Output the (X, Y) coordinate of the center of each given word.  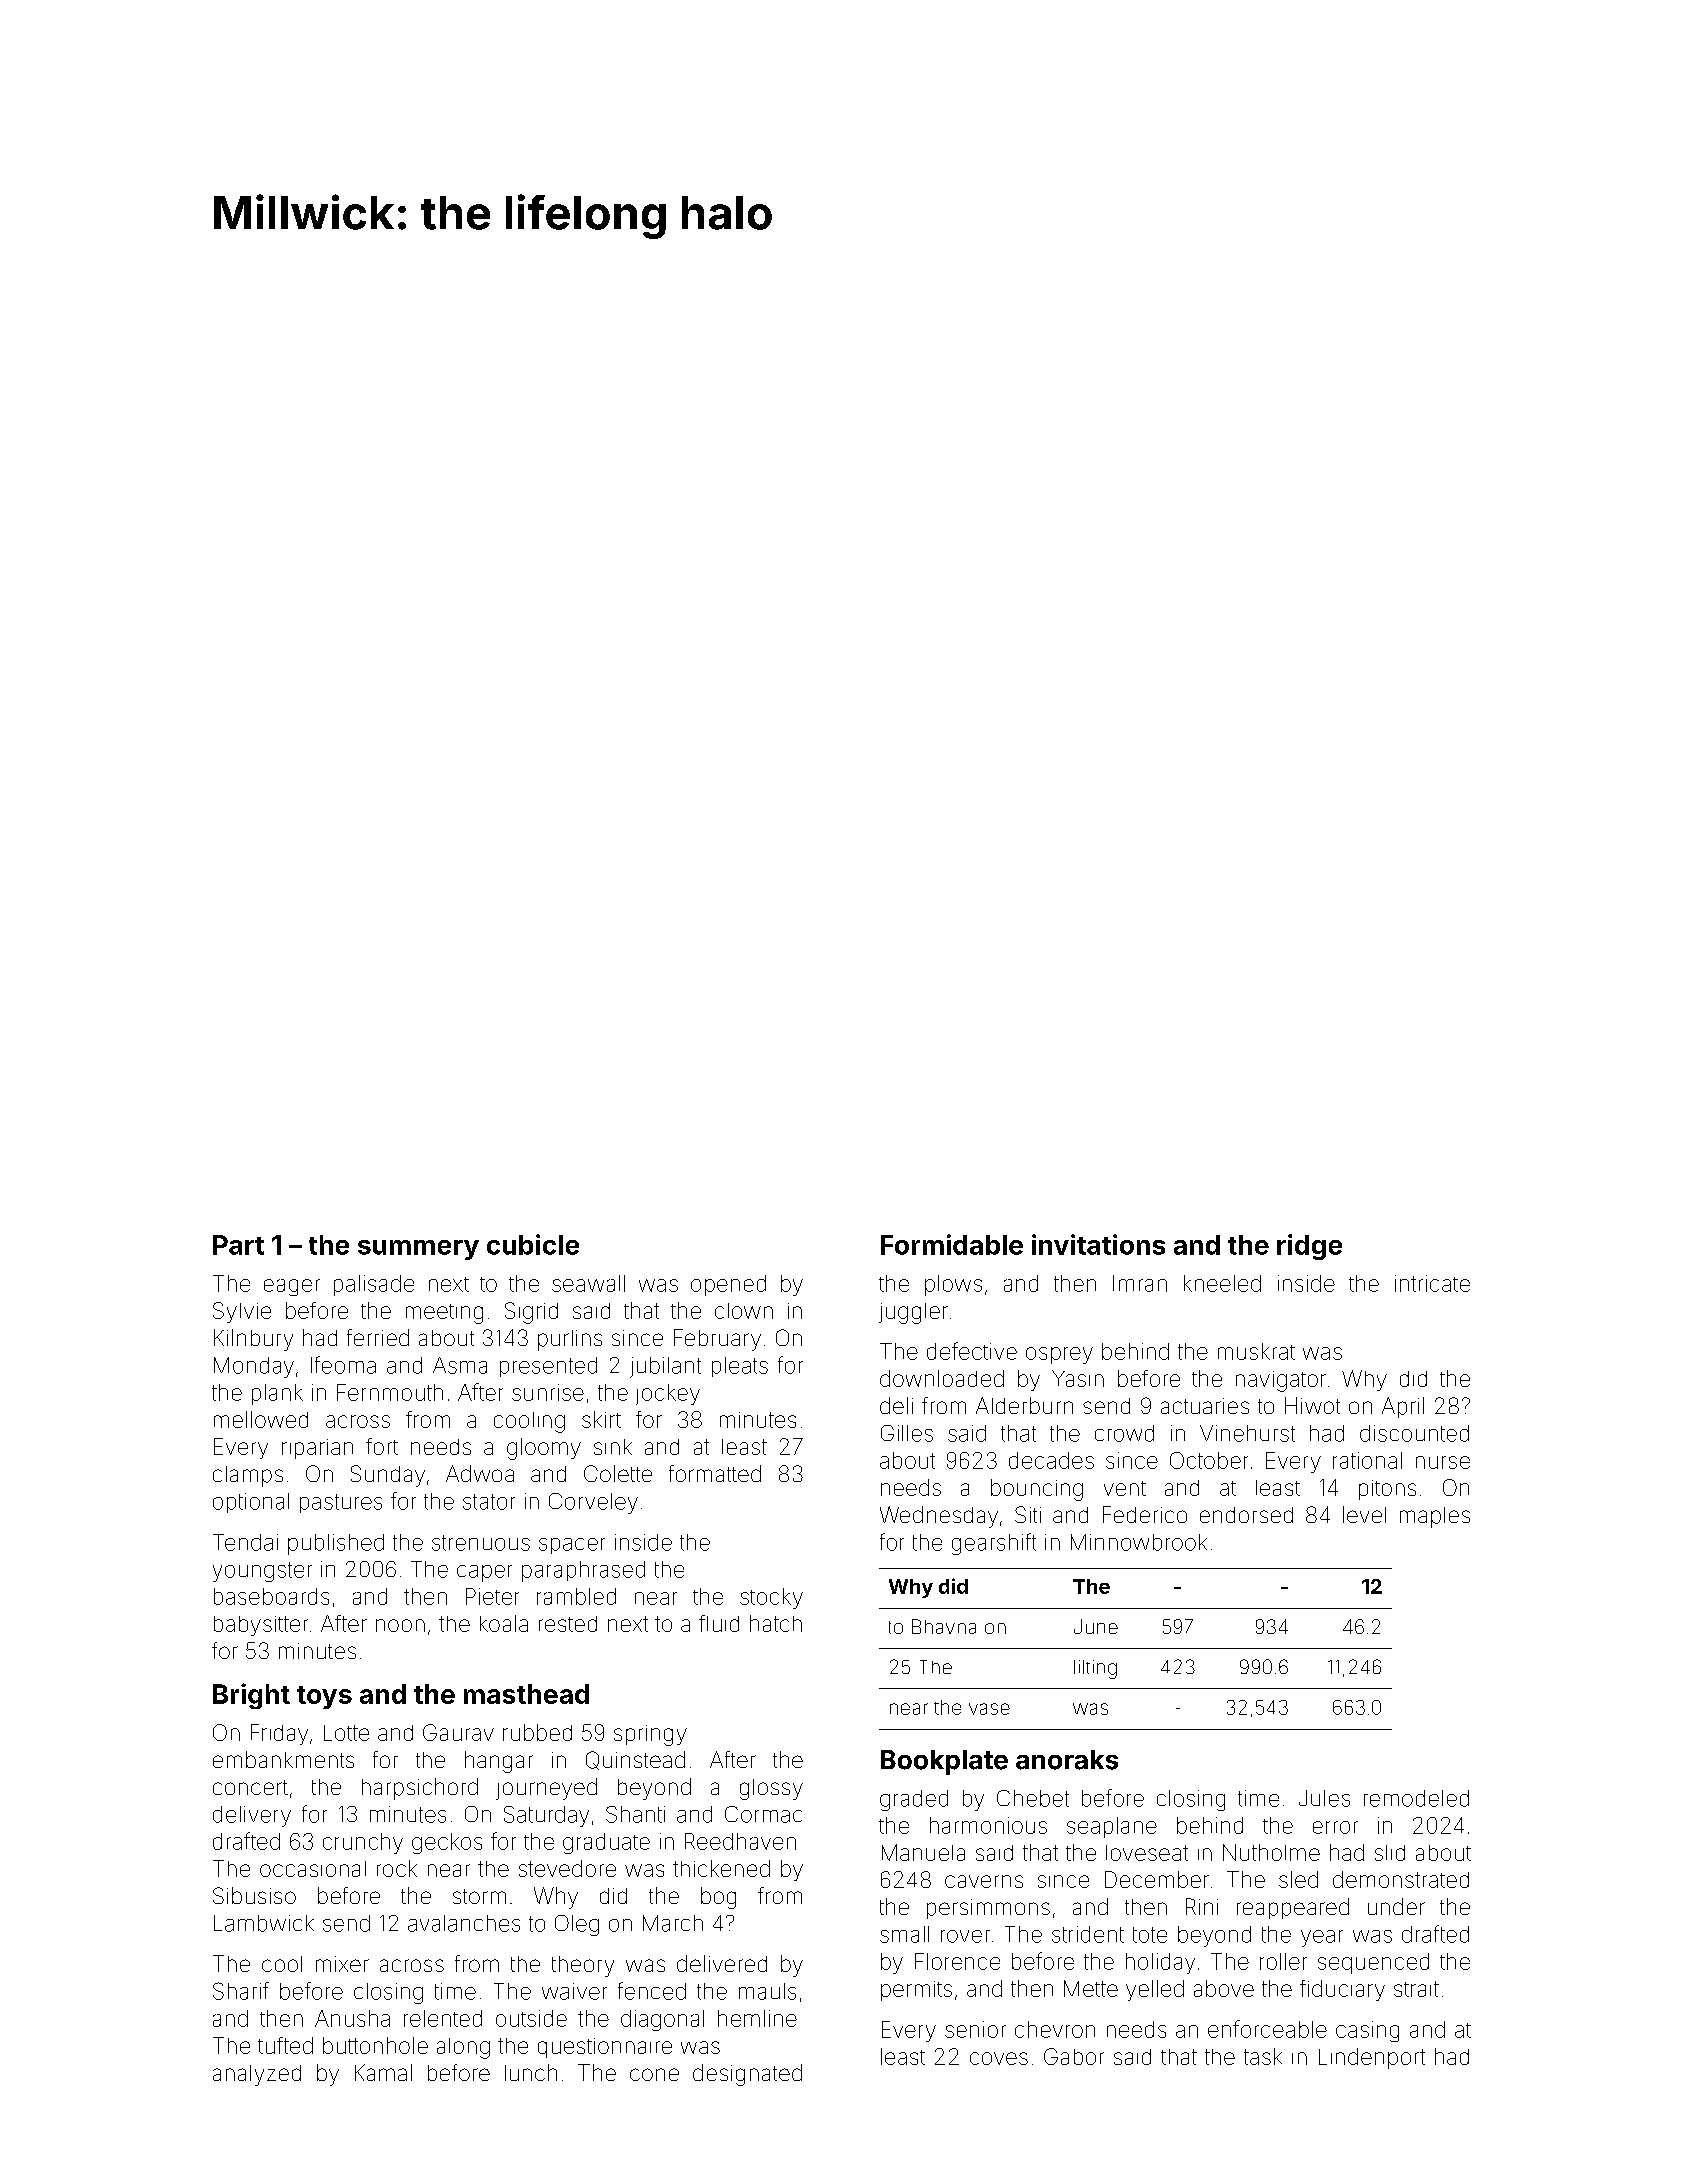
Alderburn (1024, 1405)
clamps (248, 1476)
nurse (1443, 1462)
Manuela (923, 1852)
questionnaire (605, 2048)
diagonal (662, 2020)
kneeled (1222, 1283)
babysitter (261, 1626)
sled (1298, 1879)
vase (989, 1709)
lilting (1095, 1669)
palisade (374, 1285)
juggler (913, 1313)
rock (397, 1868)
